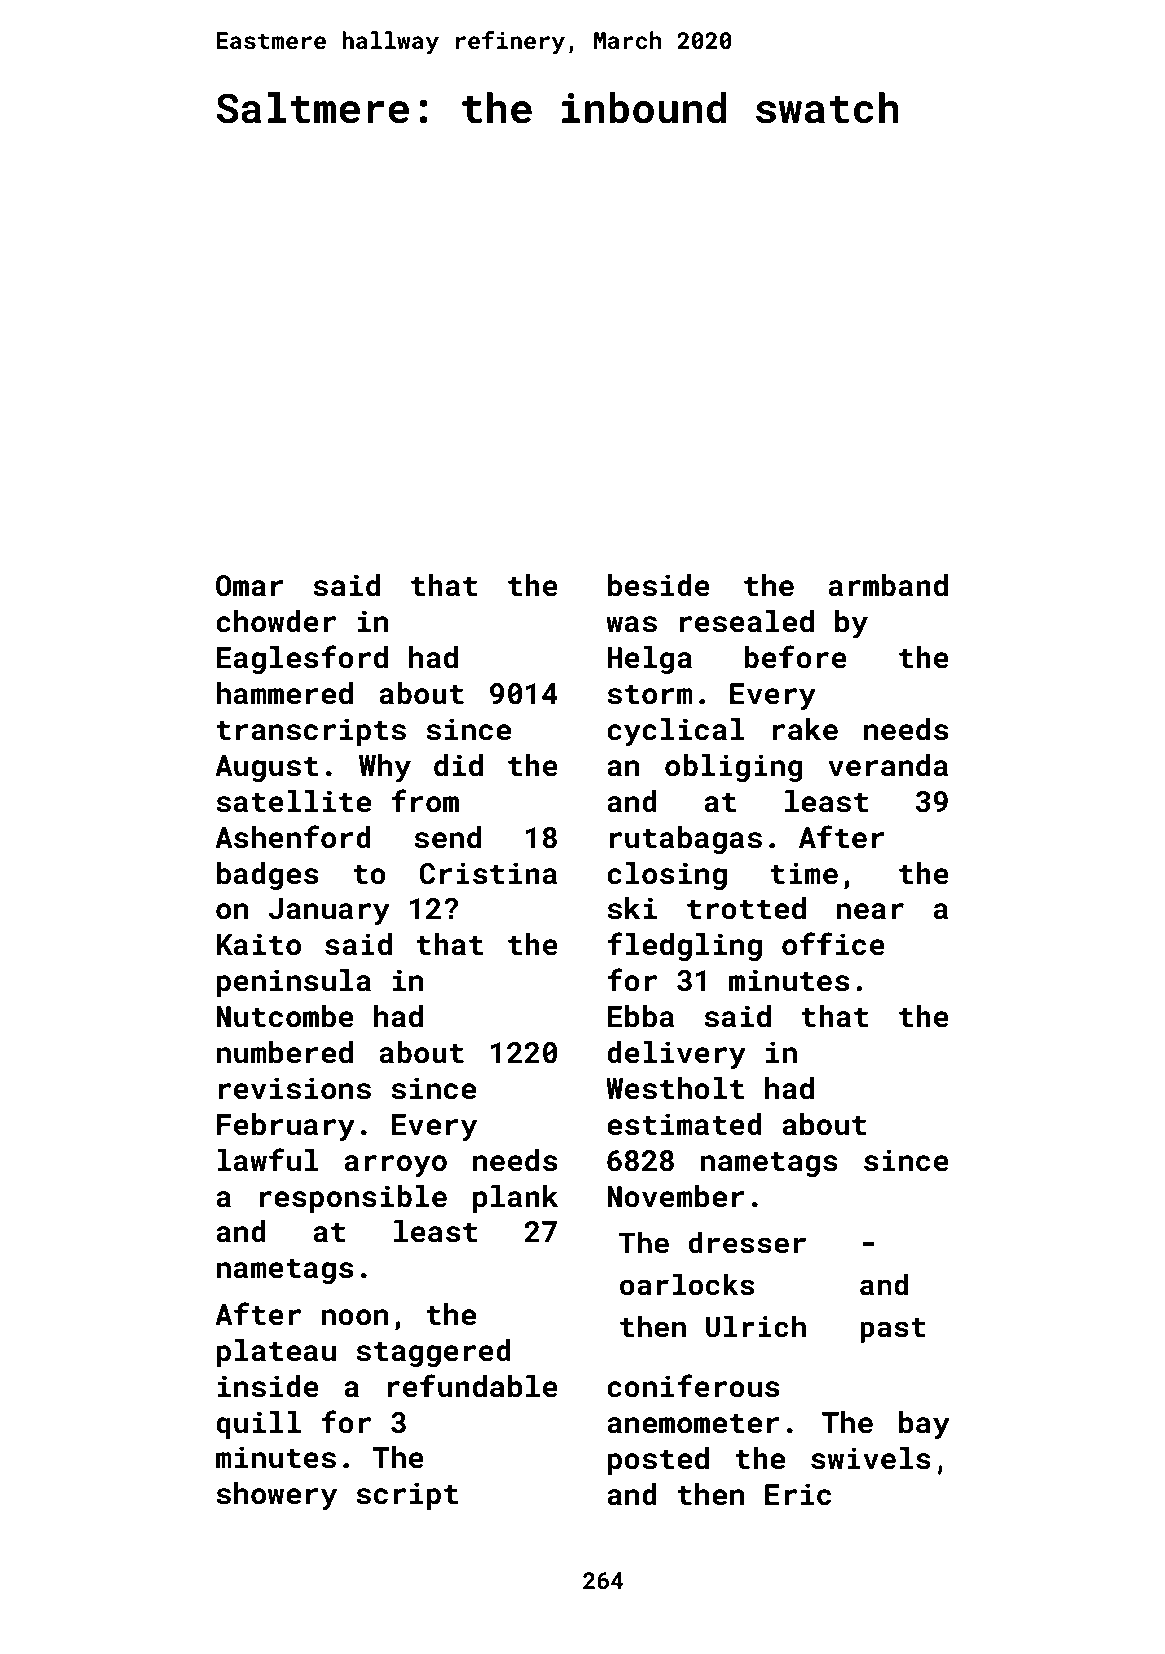 Image resolution: width=1165 pixels, height=1654 pixels. What do you see at coordinates (684, 946) in the page?
I see `fledgling` at bounding box center [684, 946].
